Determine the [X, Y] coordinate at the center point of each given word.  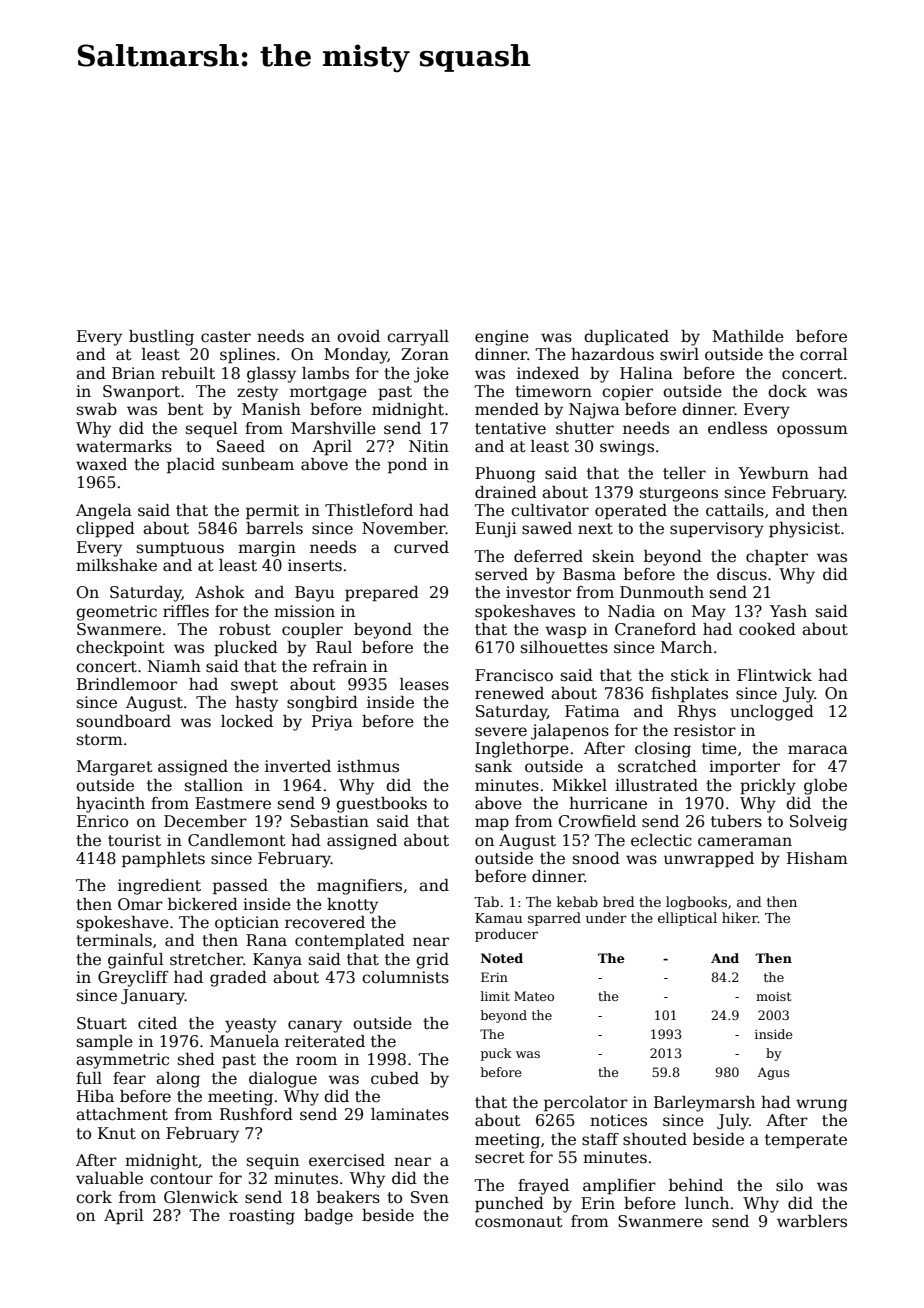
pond [407, 466]
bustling [161, 338]
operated [631, 512]
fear [129, 1078]
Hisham [817, 858]
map [492, 824]
